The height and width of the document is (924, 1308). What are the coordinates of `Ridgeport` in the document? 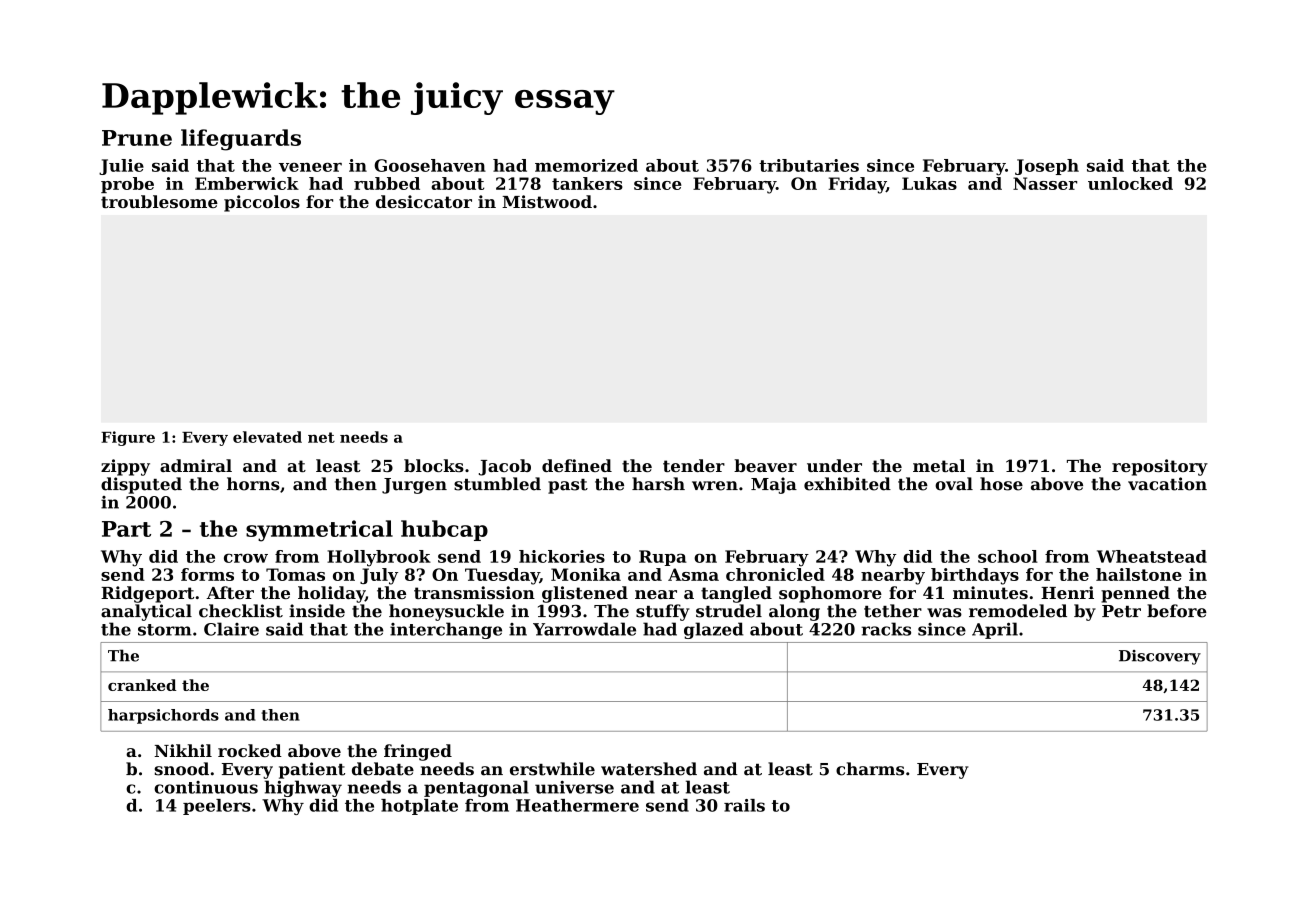 It's located at (147, 594).
